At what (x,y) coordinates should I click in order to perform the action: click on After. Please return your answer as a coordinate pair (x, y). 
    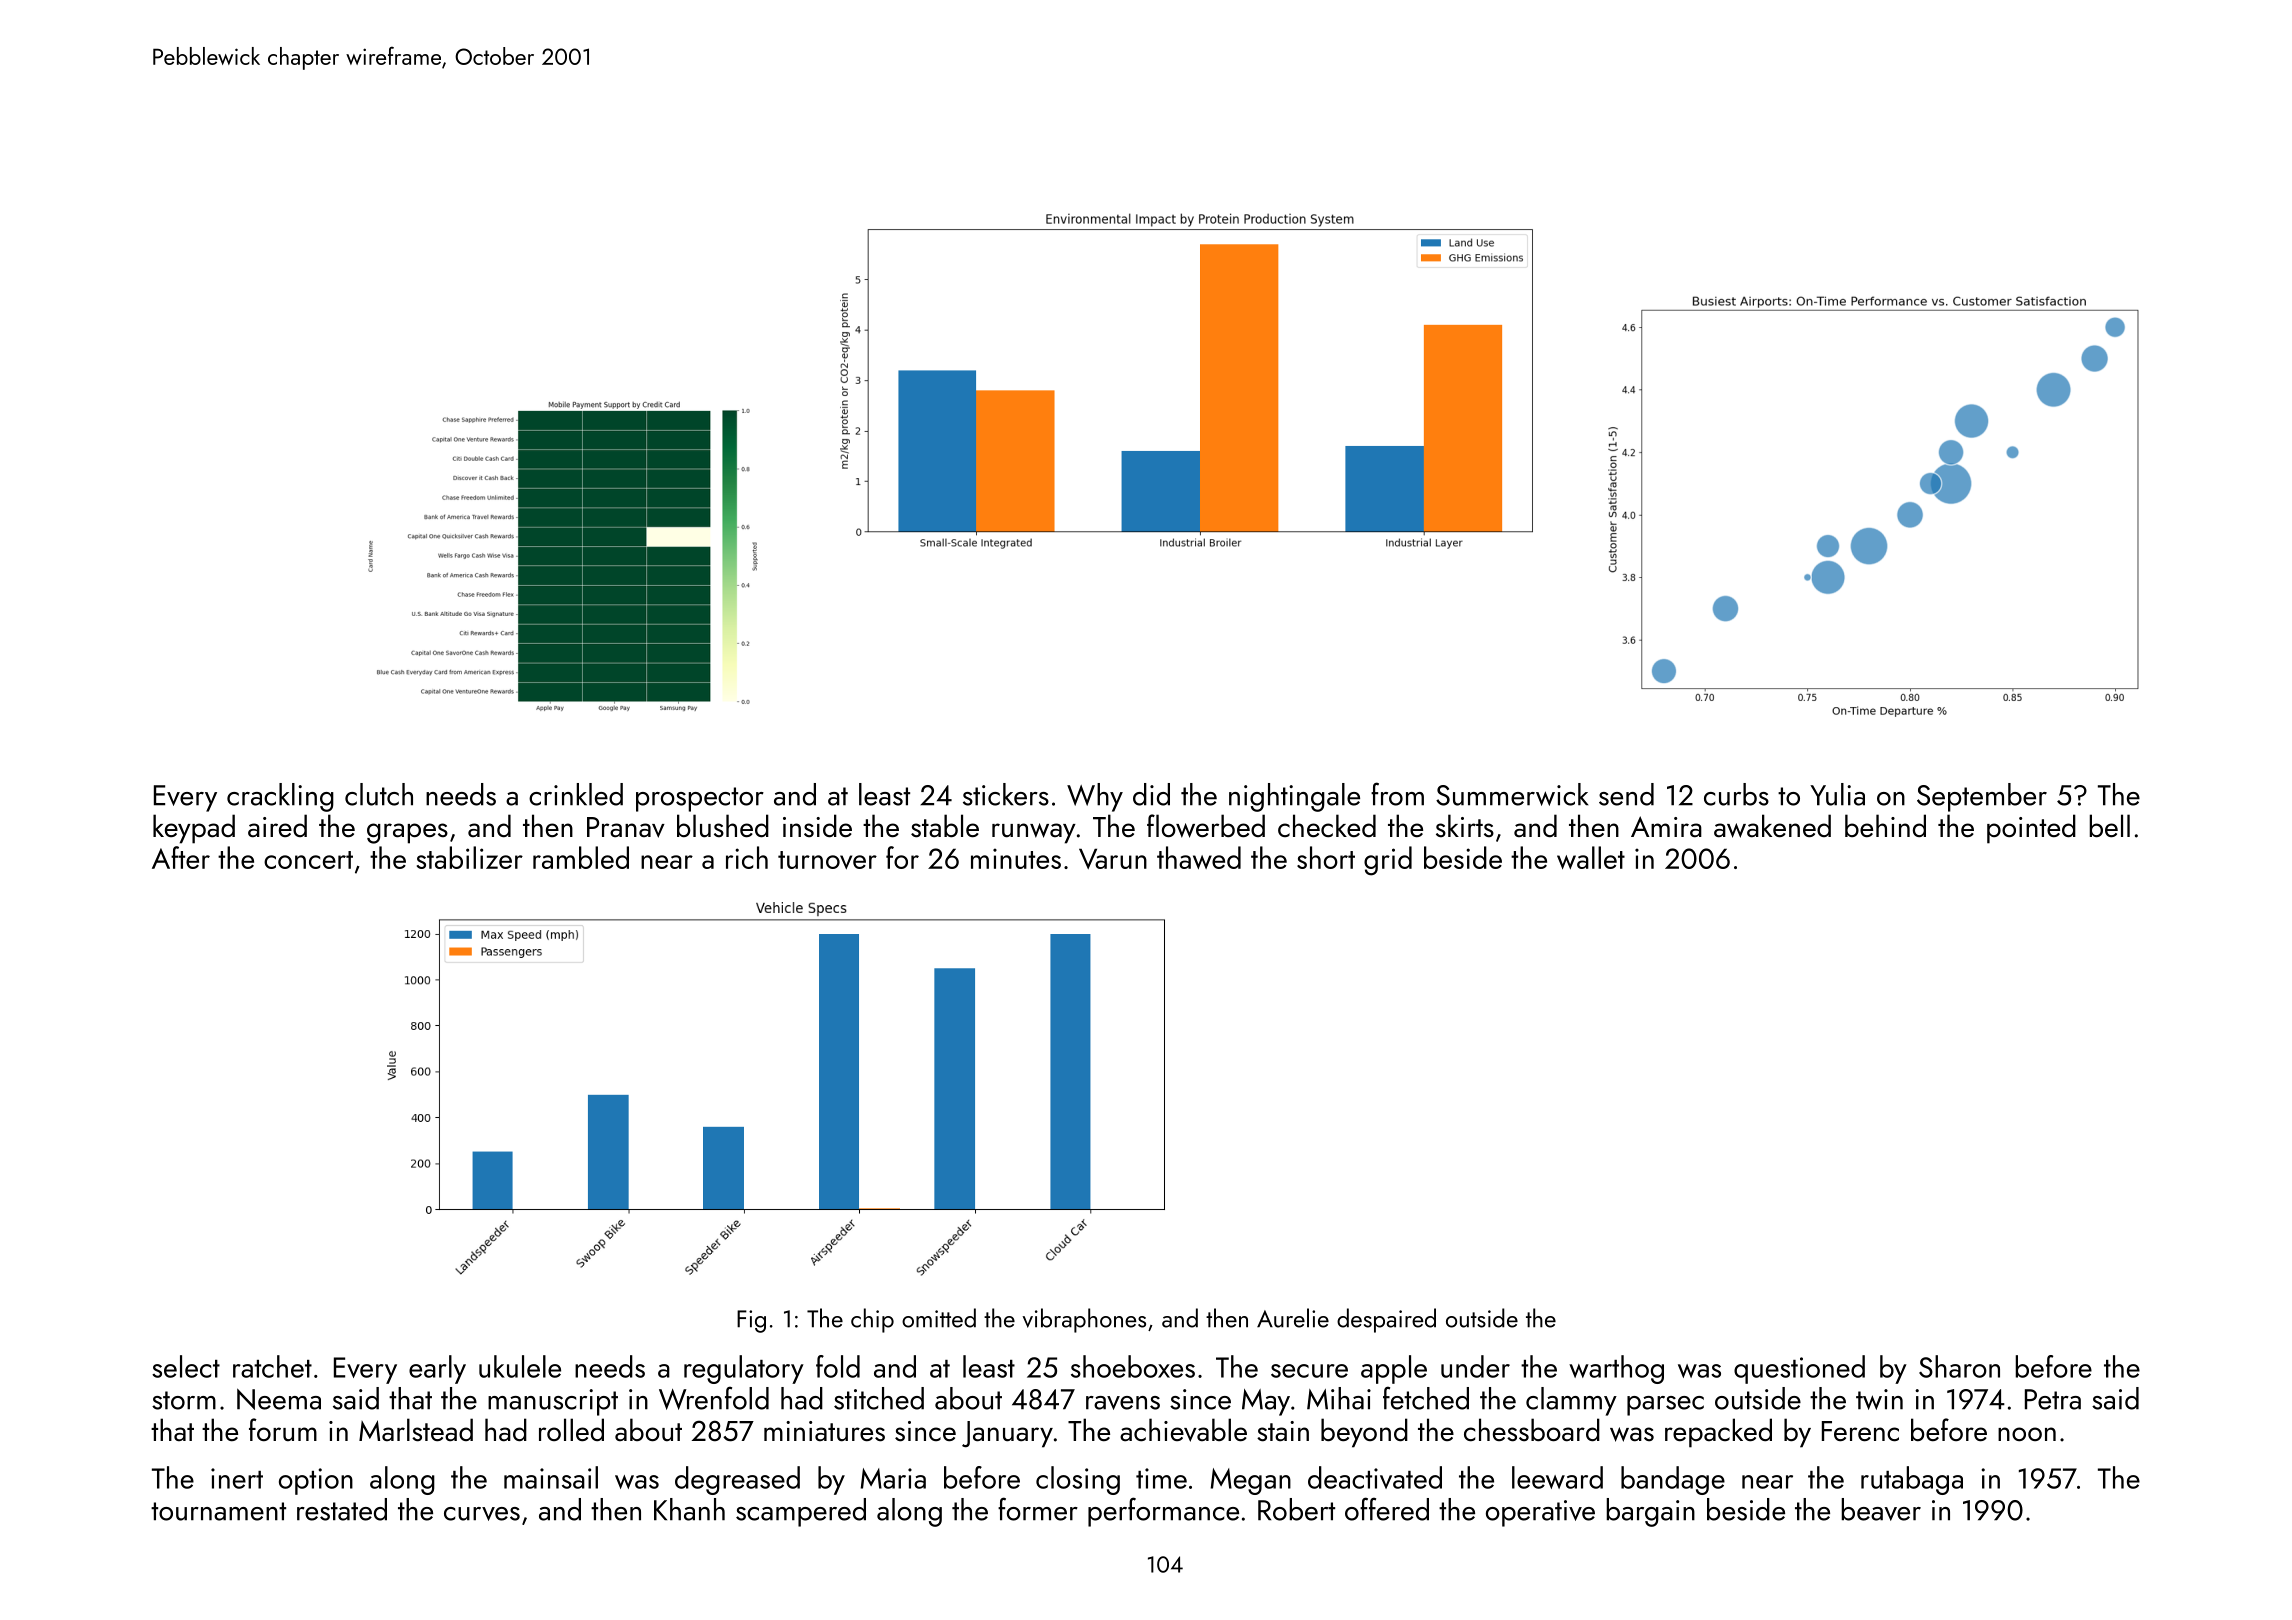
    Looking at the image, I should click on (181, 857).
